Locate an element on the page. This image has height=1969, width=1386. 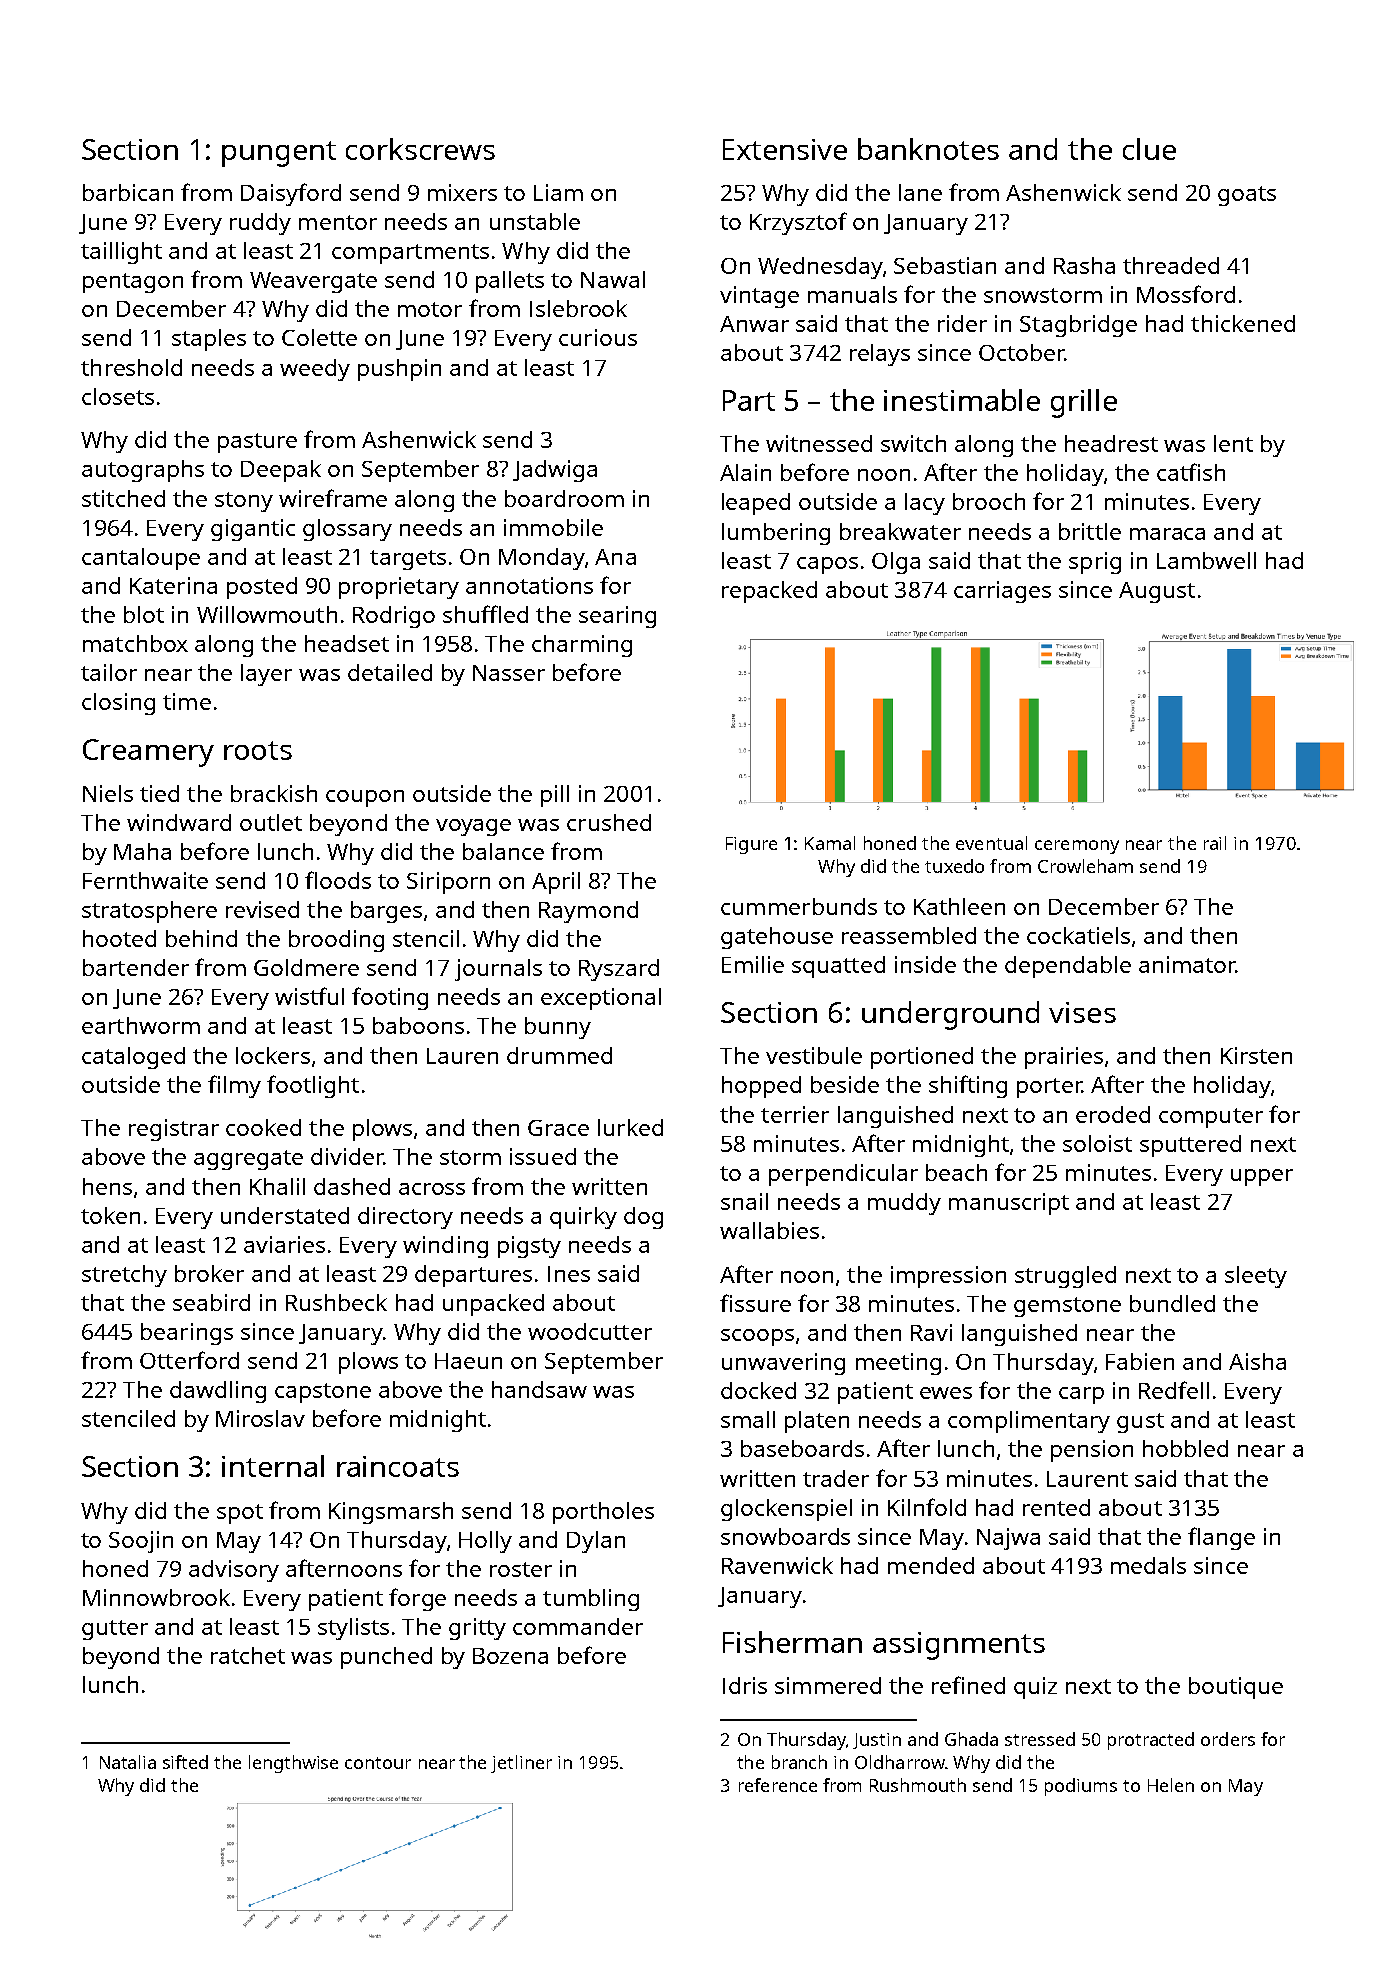
Siriporn is located at coordinates (448, 883).
